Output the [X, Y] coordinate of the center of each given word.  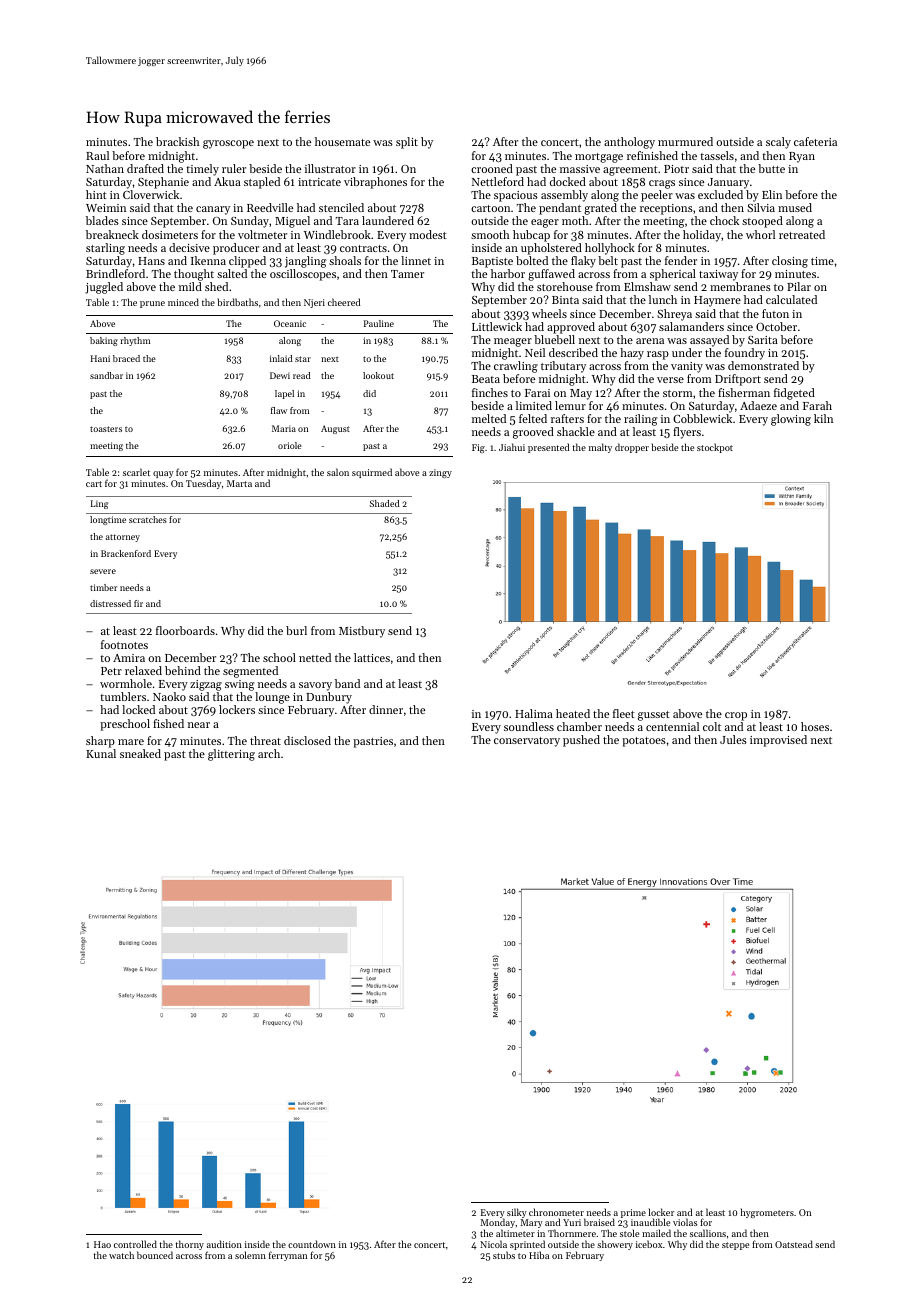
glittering [231, 755]
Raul [97, 155]
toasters [106, 429]
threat [265, 740]
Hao [102, 1244]
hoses [815, 726]
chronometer [556, 1212]
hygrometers [767, 1213]
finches [490, 392]
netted [315, 657]
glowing [791, 420]
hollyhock [610, 249]
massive [580, 169]
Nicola [493, 1244]
